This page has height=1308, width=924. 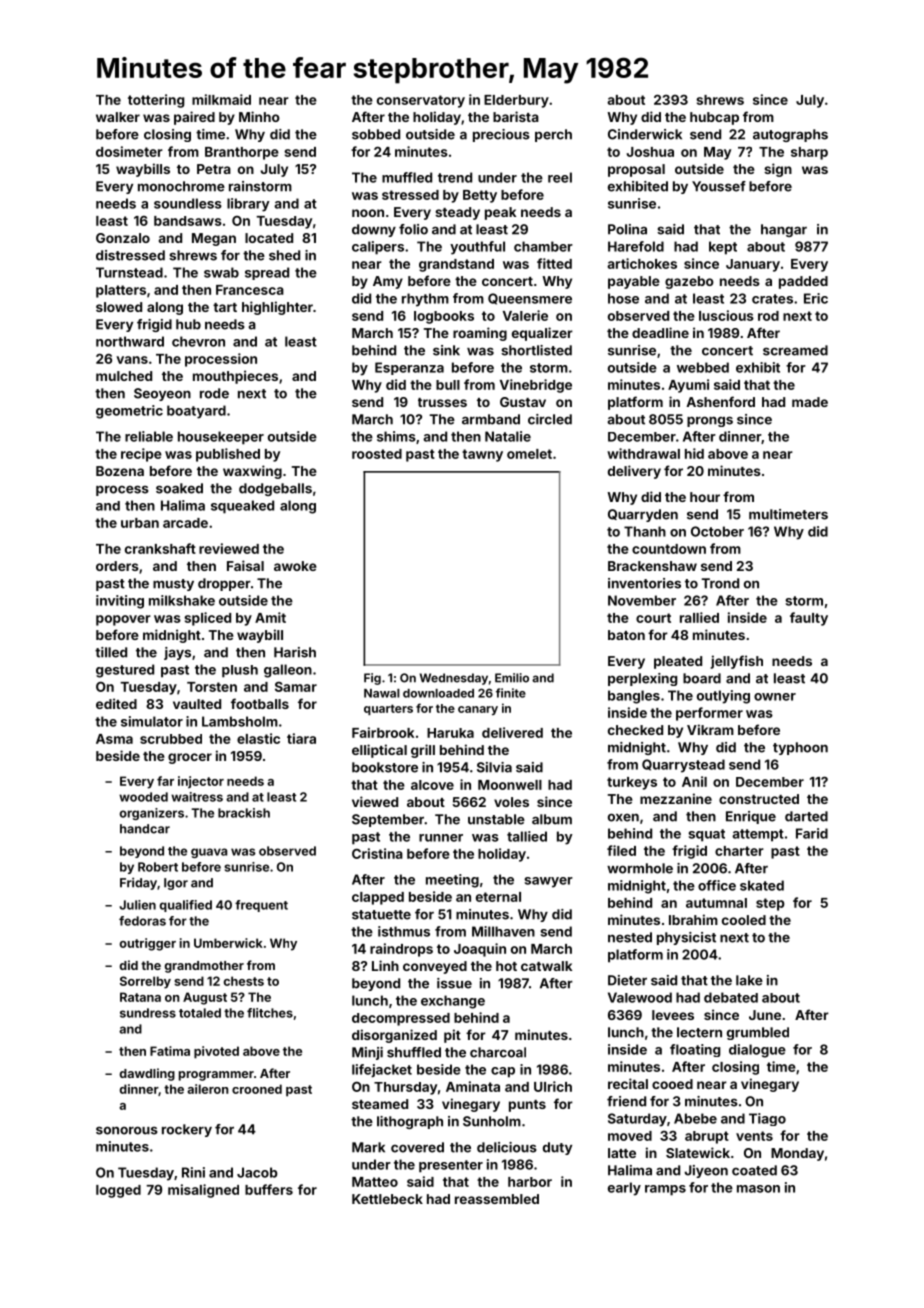 What do you see at coordinates (452, 1036) in the page?
I see `pit` at bounding box center [452, 1036].
